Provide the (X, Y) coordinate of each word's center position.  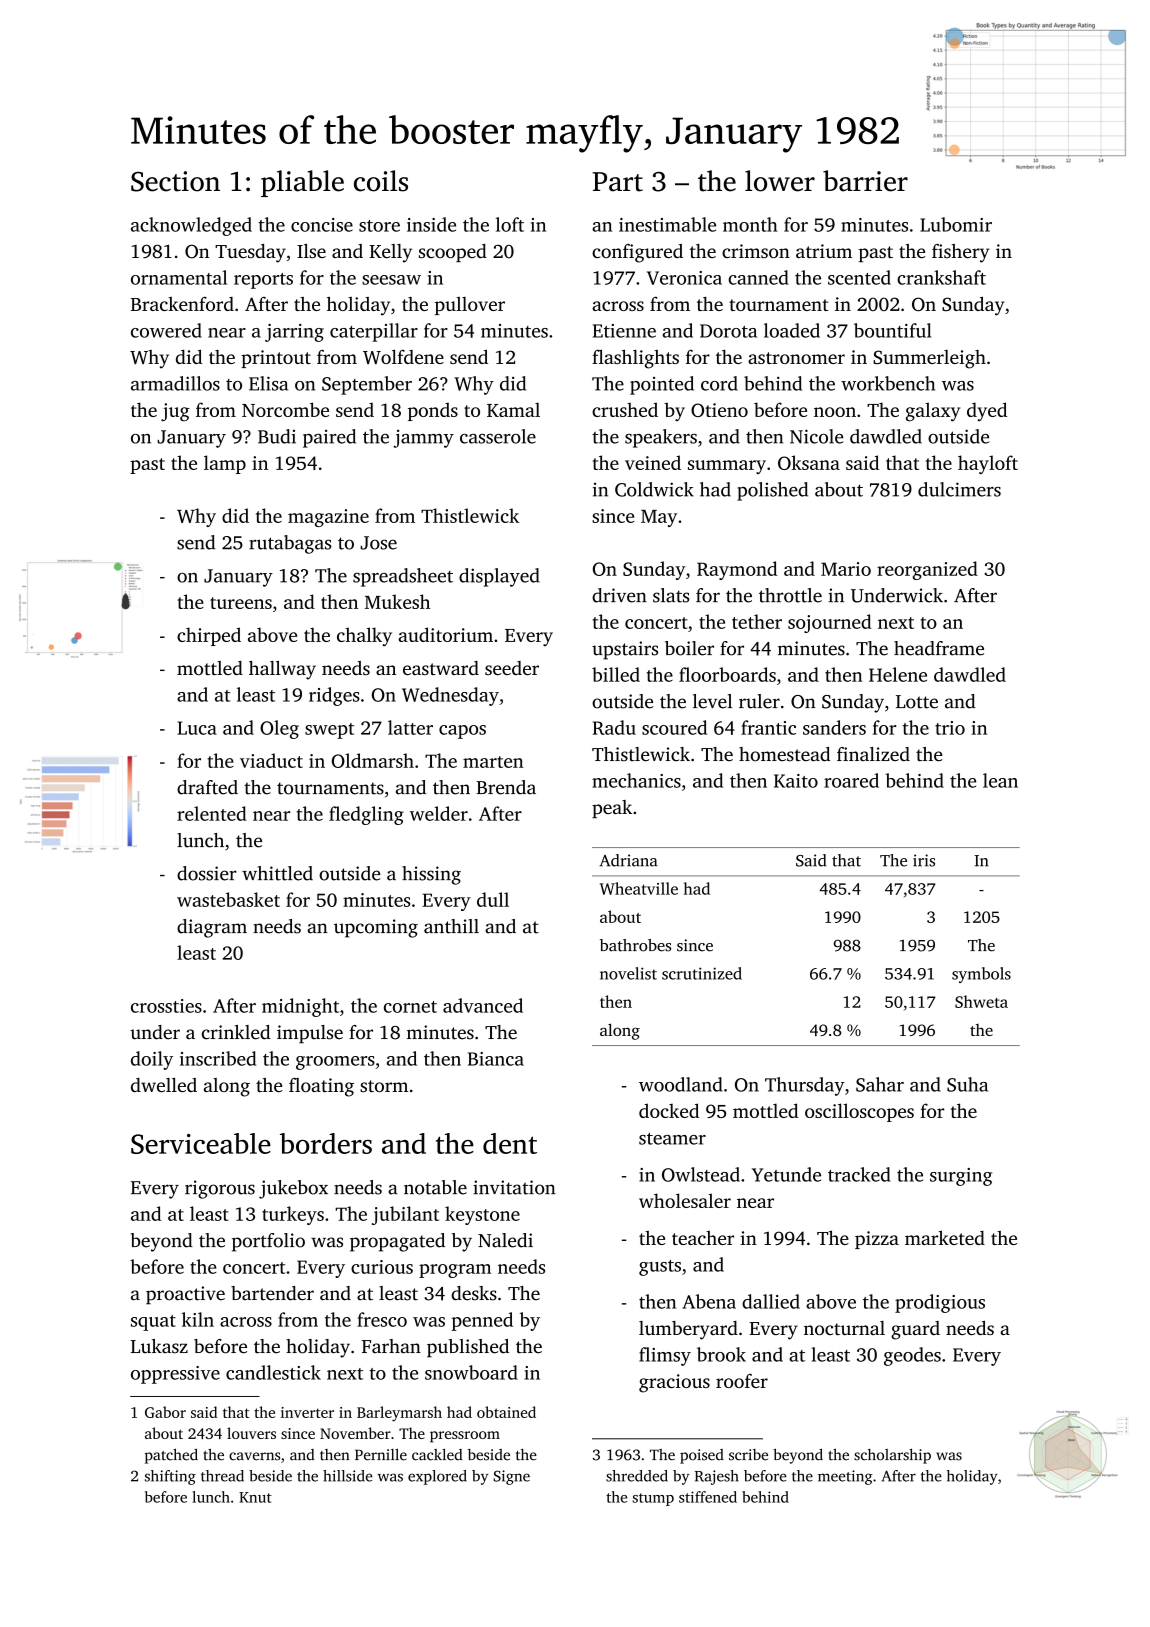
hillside (348, 1476)
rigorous (220, 1189)
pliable (302, 183)
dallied (771, 1301)
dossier (207, 873)
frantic (768, 727)
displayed (499, 577)
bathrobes (635, 945)
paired (329, 438)
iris (924, 860)
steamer (672, 1138)
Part (618, 182)
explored (437, 1477)
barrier (865, 181)
